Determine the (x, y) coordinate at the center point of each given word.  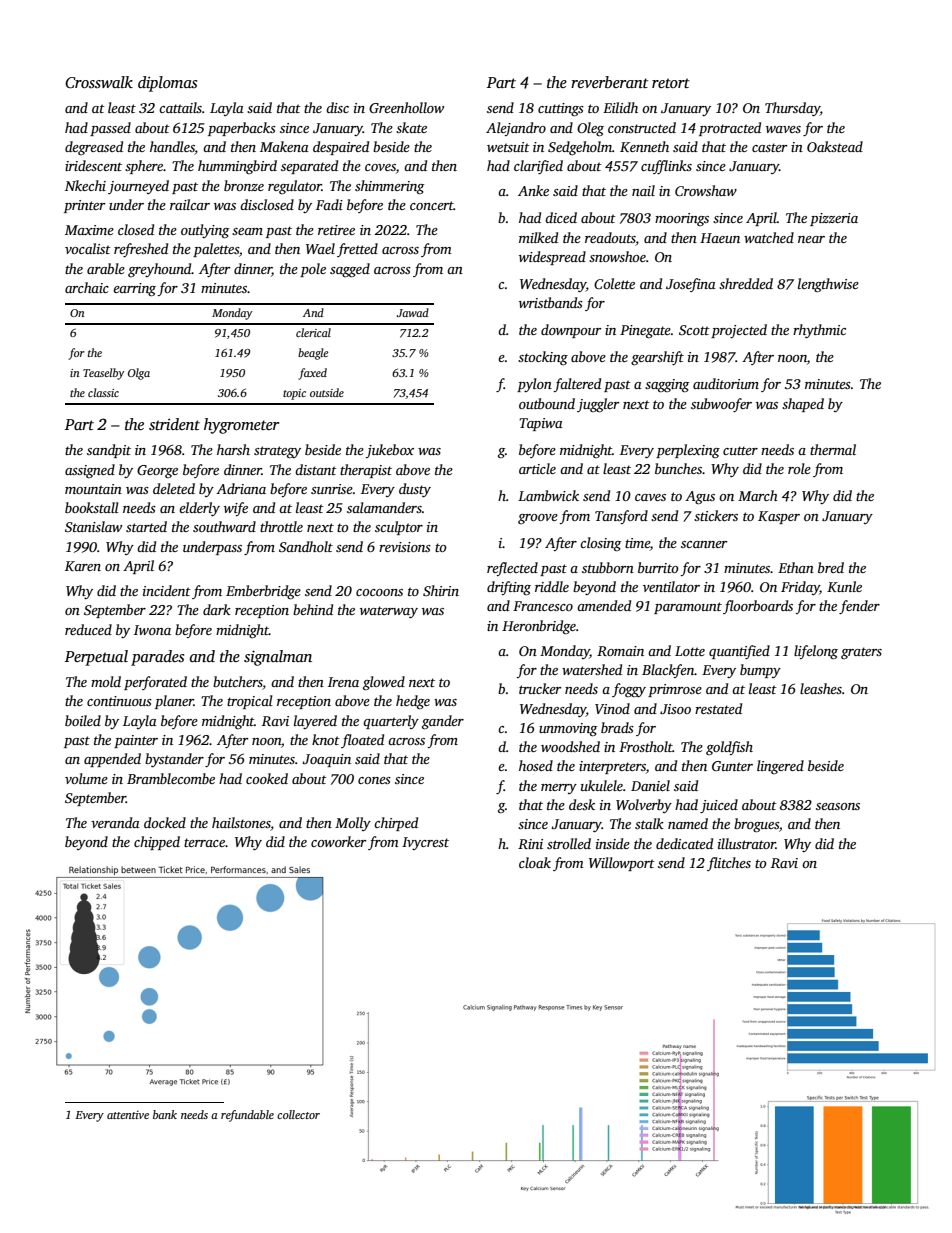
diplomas (167, 84)
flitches (729, 864)
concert (432, 205)
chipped (157, 843)
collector (298, 1114)
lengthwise (828, 285)
